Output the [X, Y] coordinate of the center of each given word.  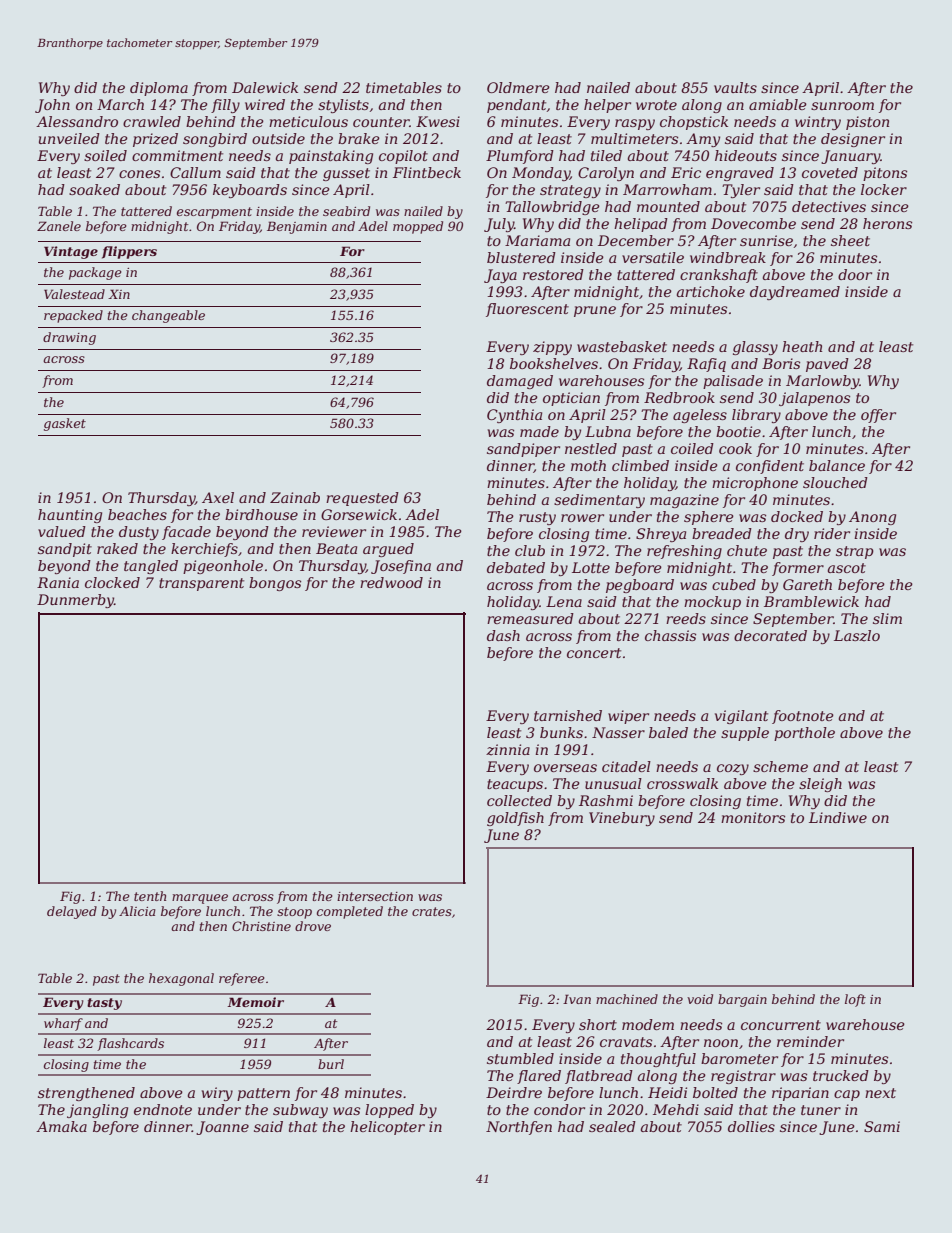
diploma [159, 89]
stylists [343, 106]
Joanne [222, 1128]
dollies [751, 1126]
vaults [735, 87]
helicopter [387, 1128]
